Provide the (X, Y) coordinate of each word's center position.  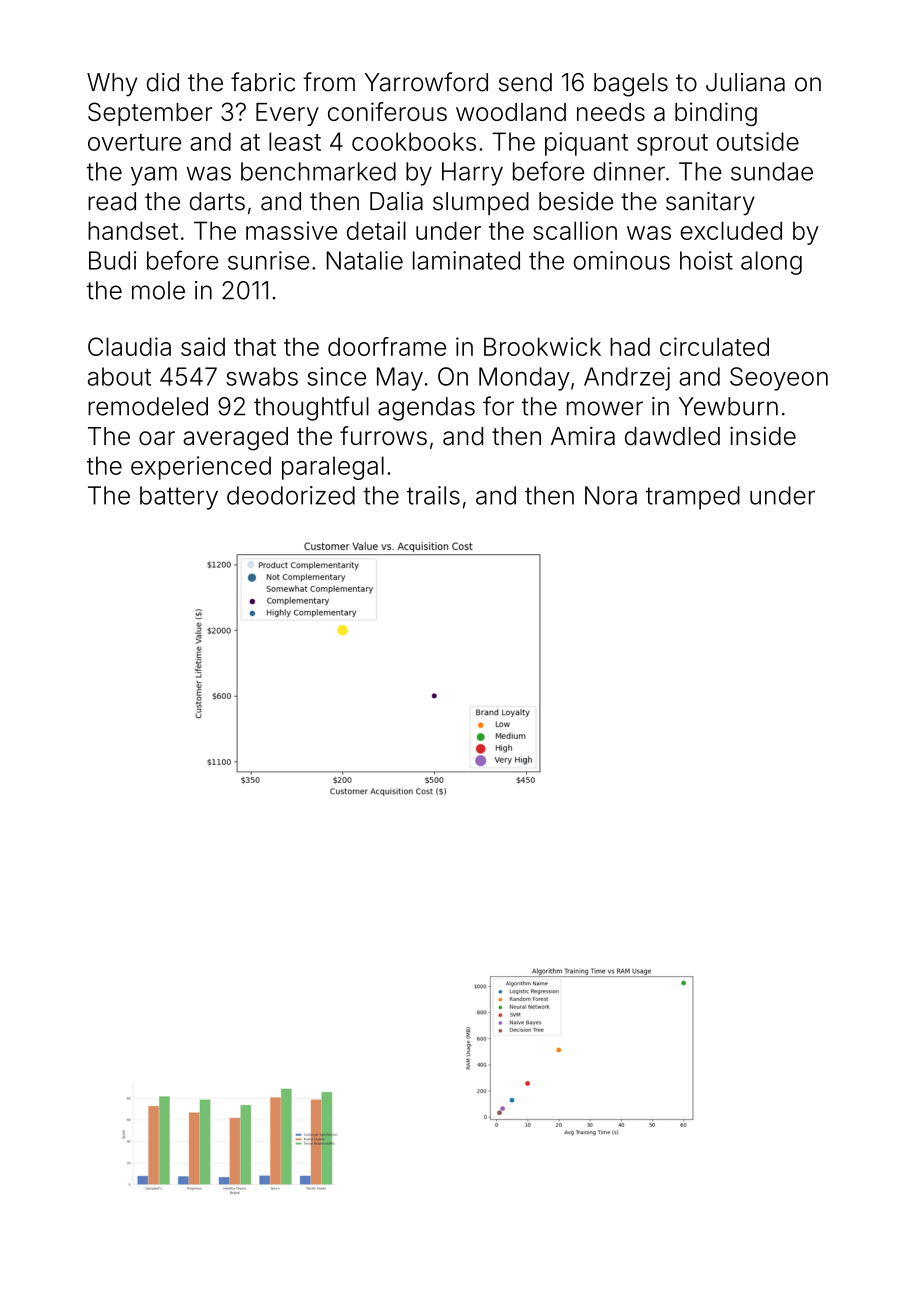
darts (217, 201)
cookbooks (414, 141)
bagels (631, 85)
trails (433, 495)
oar (157, 438)
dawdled (672, 436)
